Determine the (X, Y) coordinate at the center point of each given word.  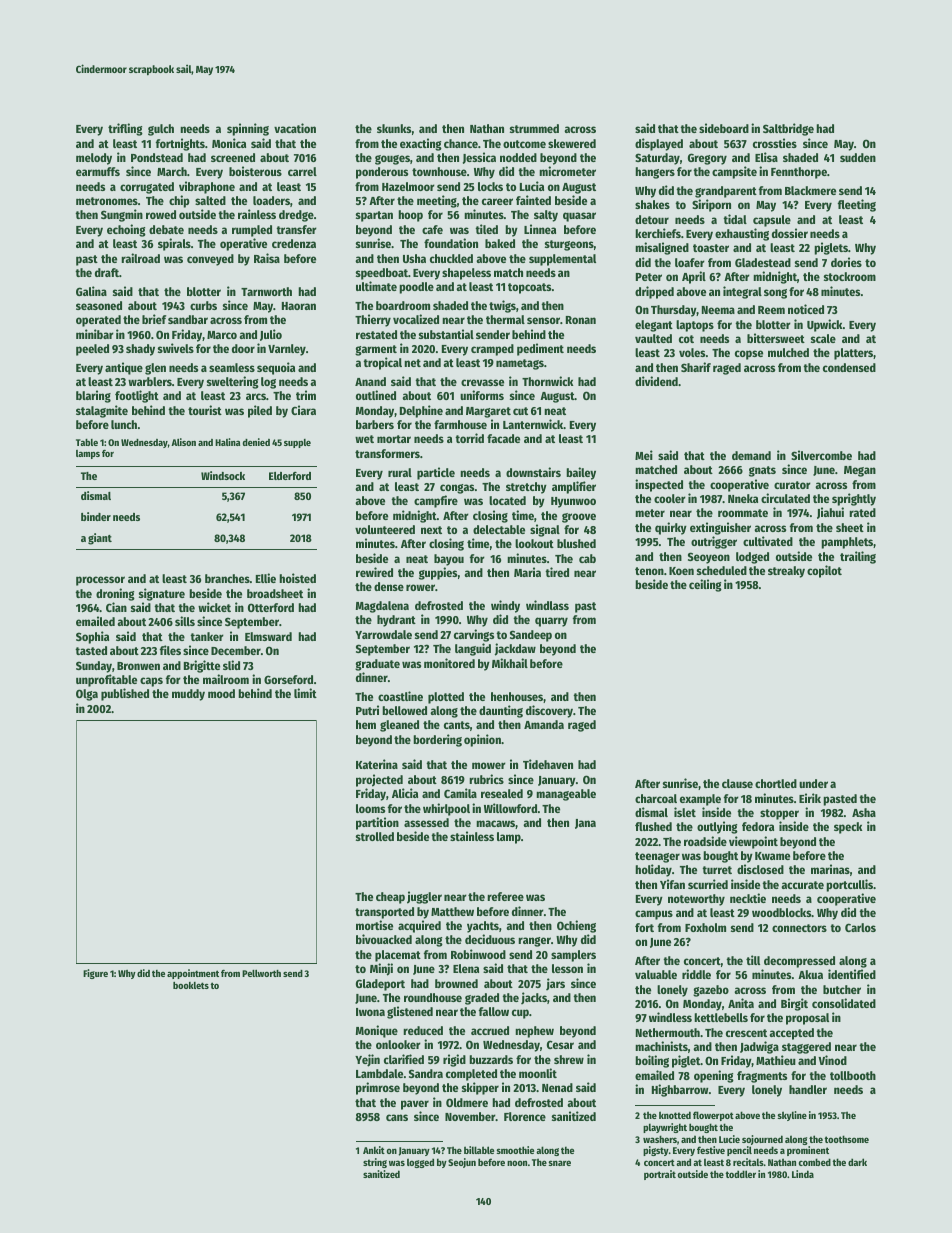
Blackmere (810, 190)
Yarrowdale (383, 634)
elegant (654, 326)
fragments (762, 1077)
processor (100, 581)
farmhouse (460, 424)
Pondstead (157, 157)
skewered (572, 143)
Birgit (794, 1004)
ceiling (705, 585)
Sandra (426, 1073)
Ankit (374, 1150)
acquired (419, 926)
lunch (124, 424)
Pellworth (261, 973)
